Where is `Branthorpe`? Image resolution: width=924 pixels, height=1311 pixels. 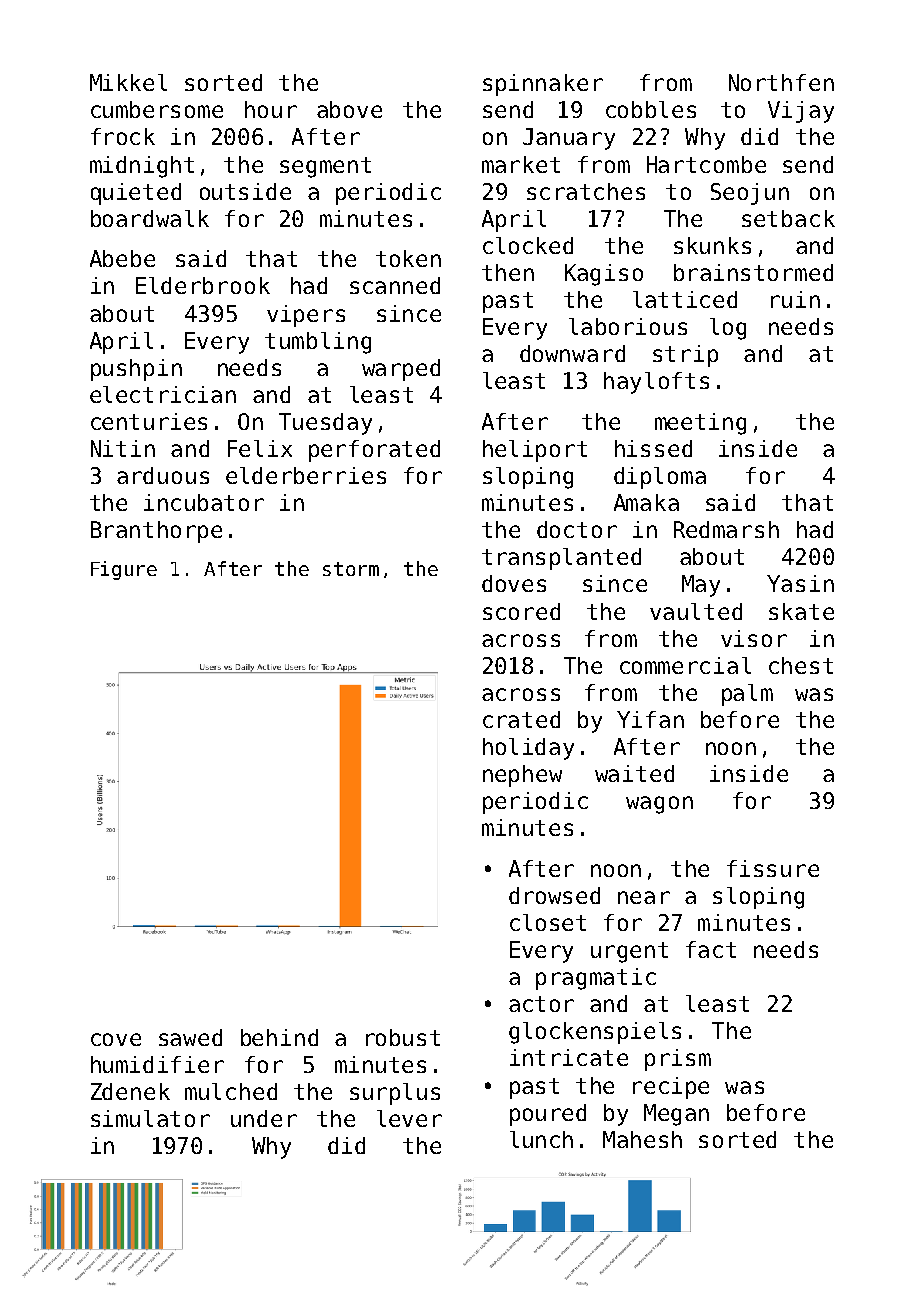
Branthorpe is located at coordinates (156, 532).
